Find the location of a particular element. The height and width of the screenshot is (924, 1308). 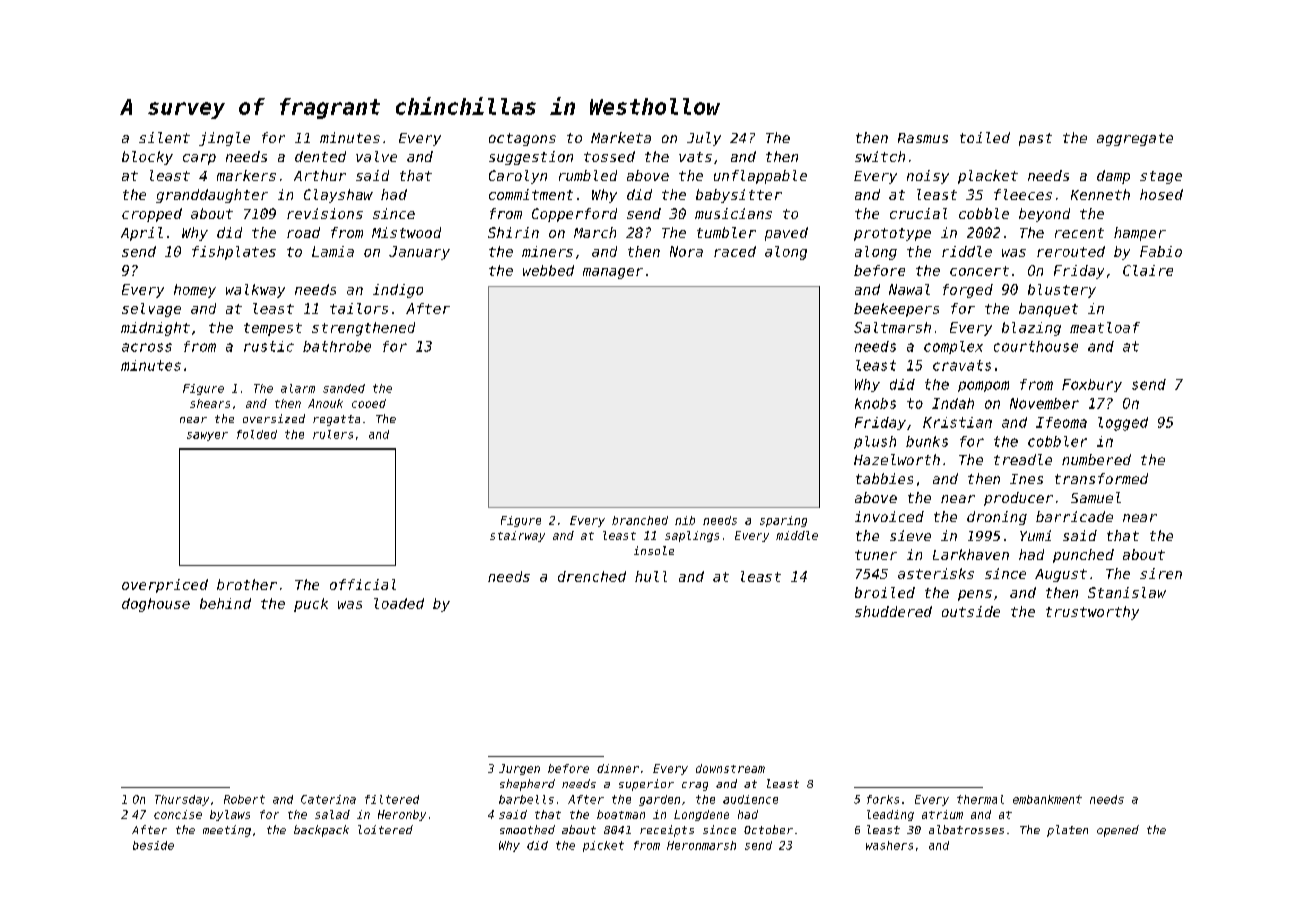

Rasmus is located at coordinates (923, 138).
